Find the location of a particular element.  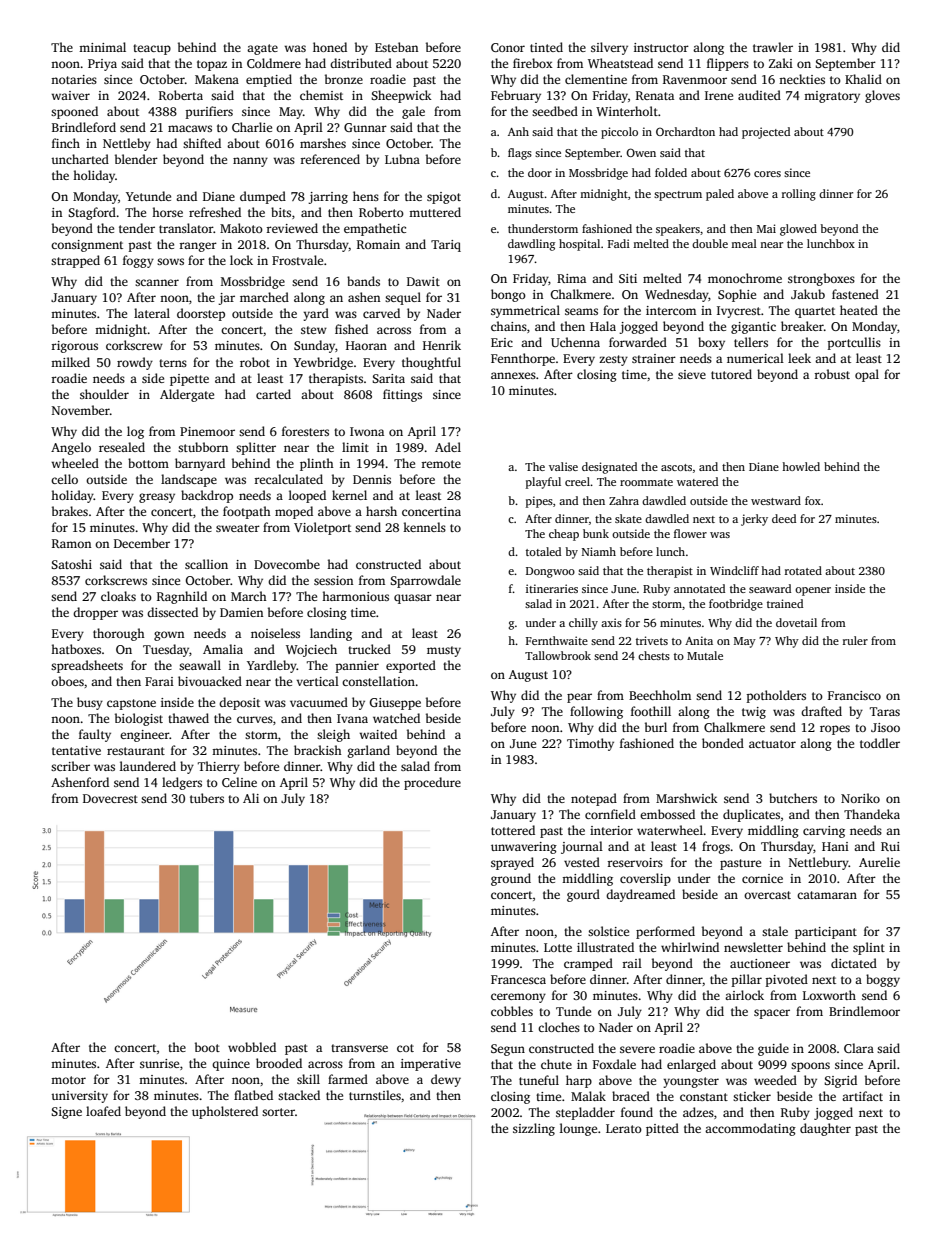

Jisoo is located at coordinates (885, 727).
